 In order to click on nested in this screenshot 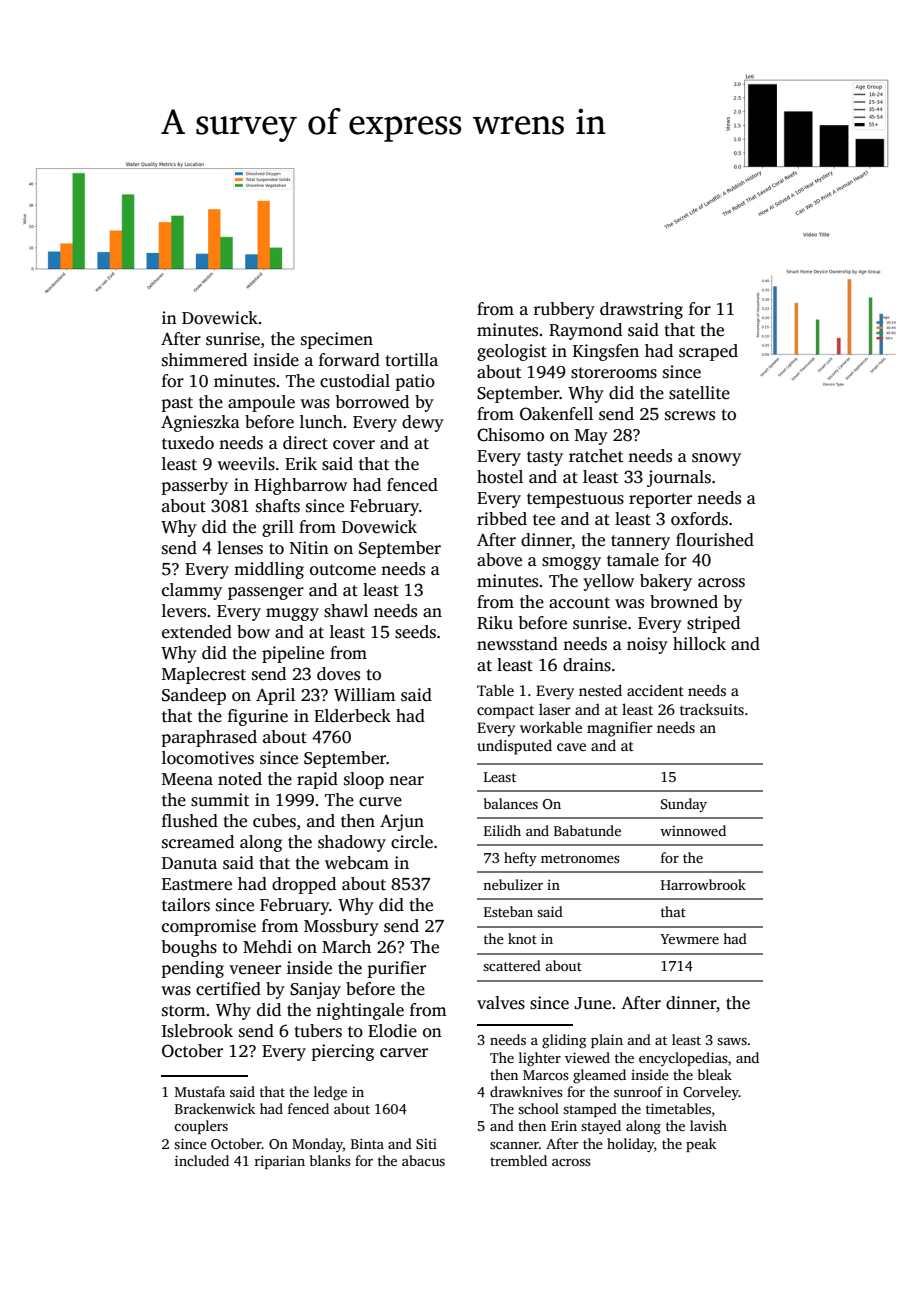, I will do `click(600, 690)`.
